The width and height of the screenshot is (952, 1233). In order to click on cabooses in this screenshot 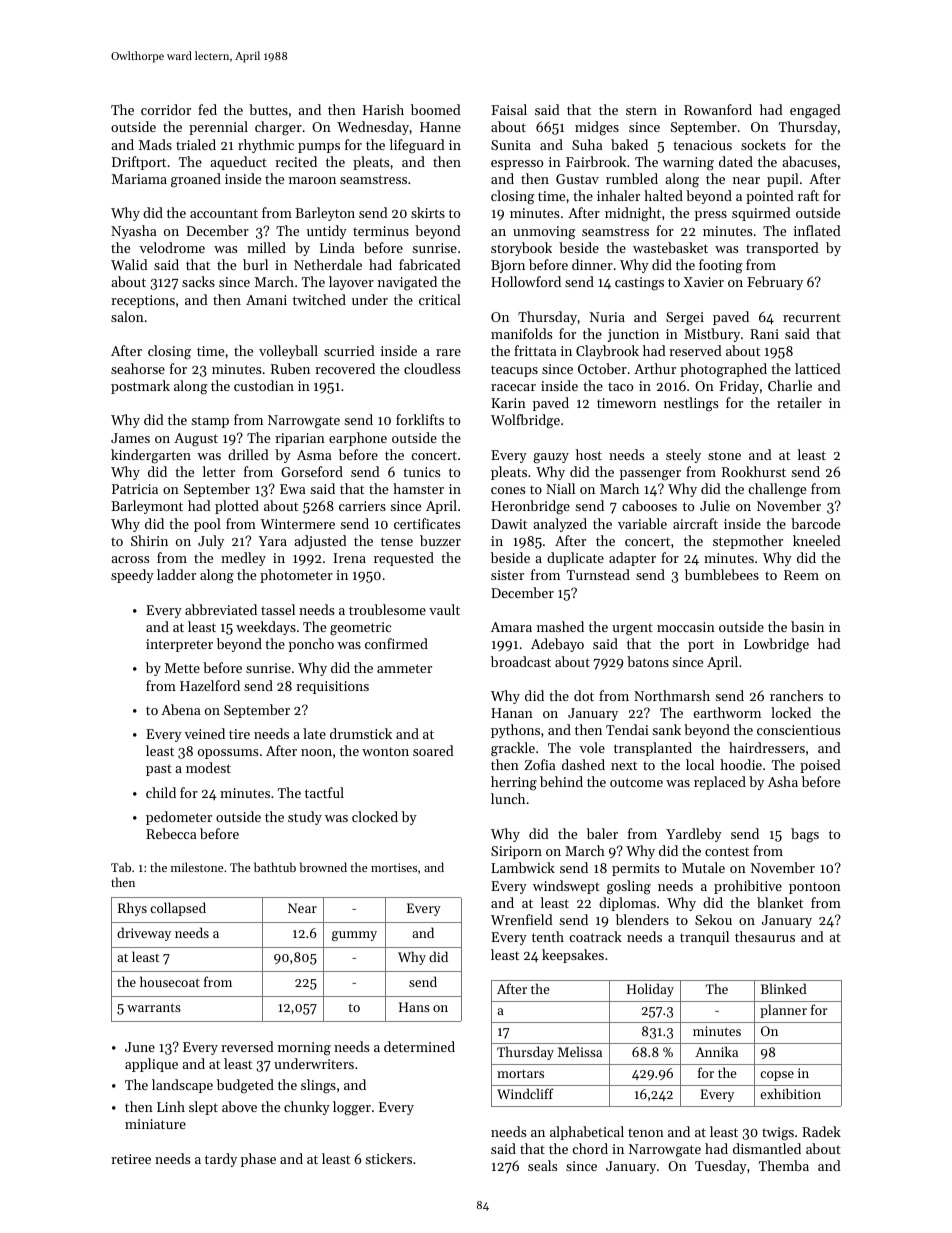, I will do `click(649, 505)`.
